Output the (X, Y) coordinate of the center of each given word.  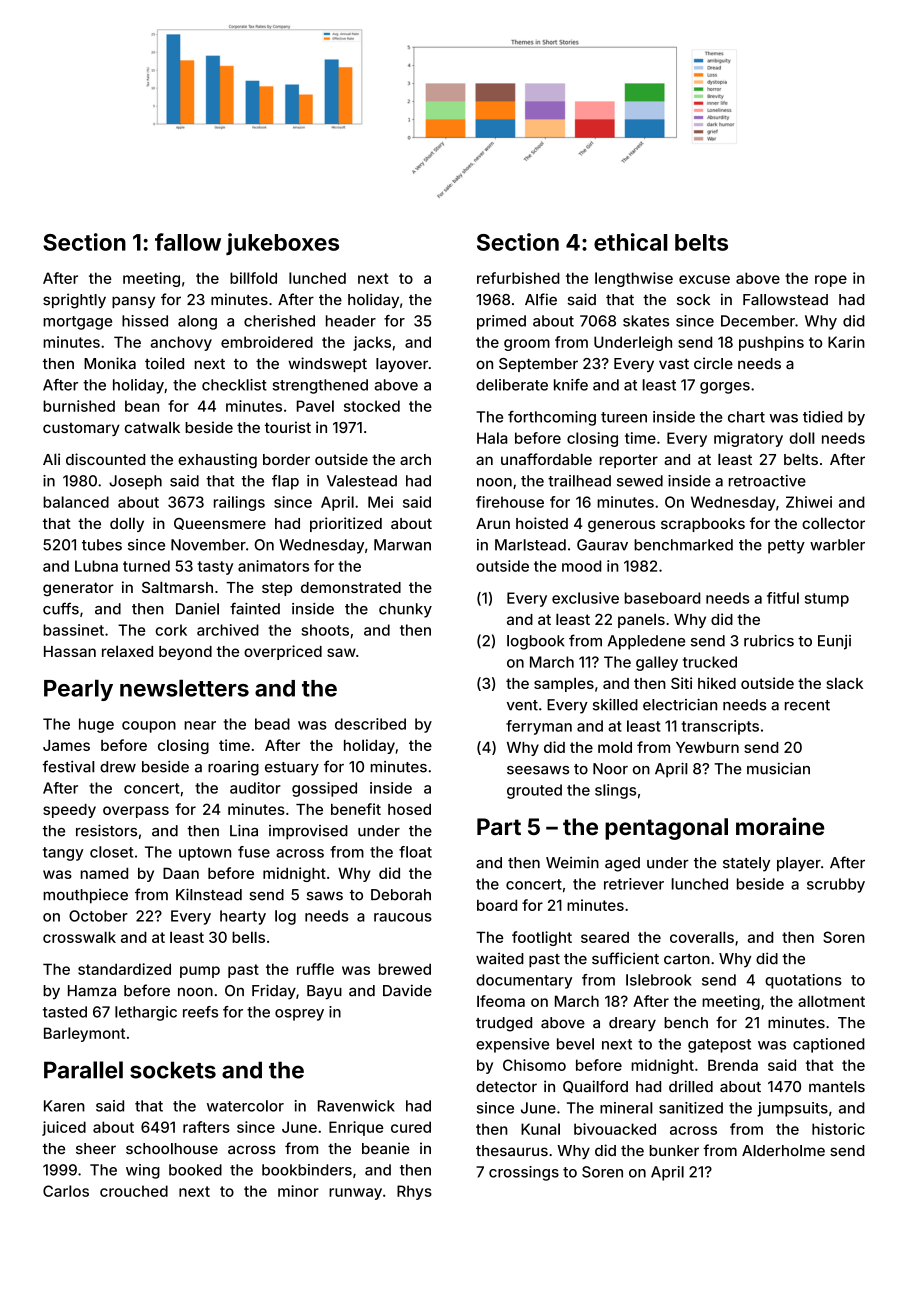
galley (657, 663)
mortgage (77, 323)
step (277, 589)
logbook (536, 642)
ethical (631, 242)
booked (195, 1170)
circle (713, 363)
